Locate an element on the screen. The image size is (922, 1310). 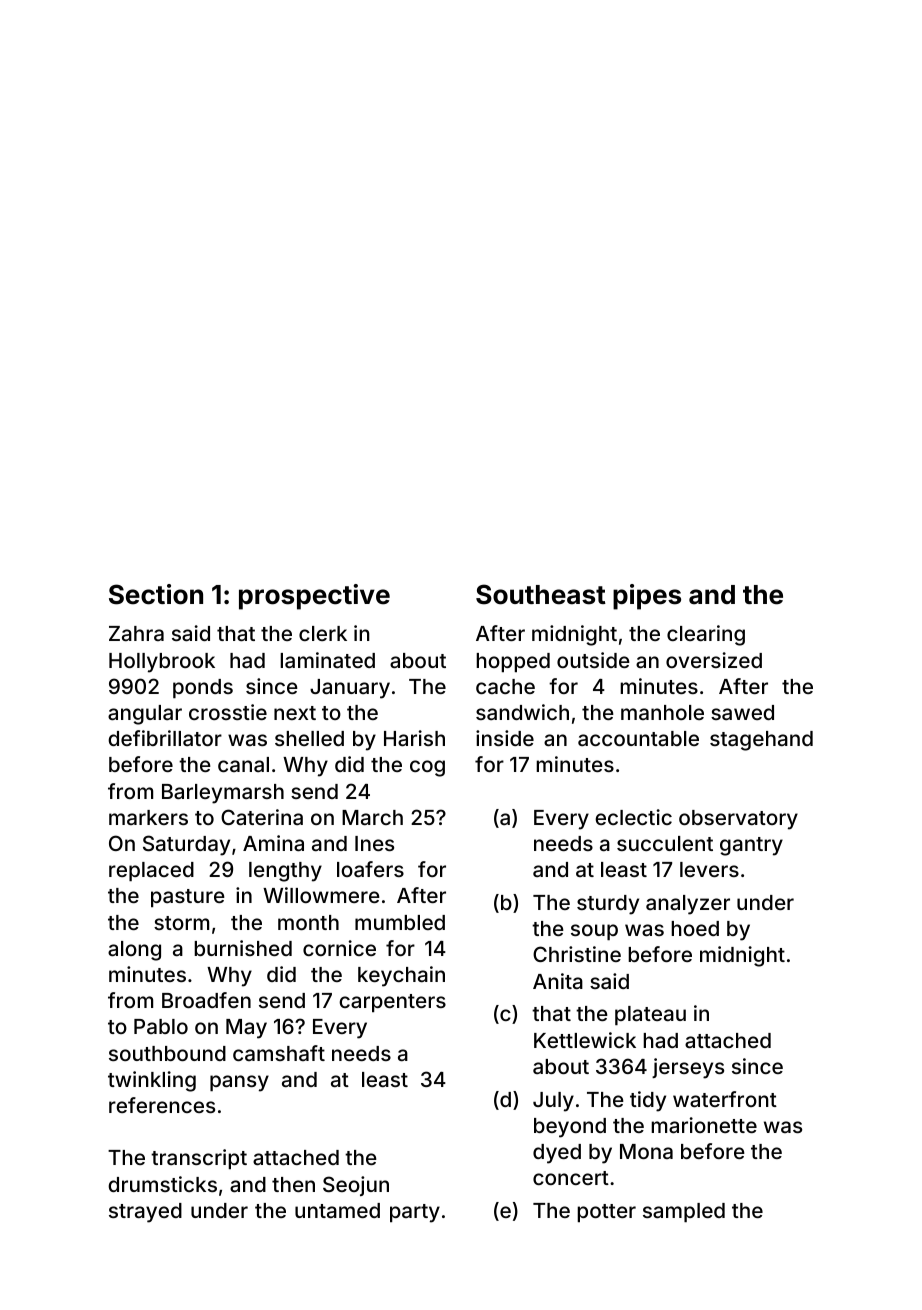
keychain is located at coordinates (401, 976).
